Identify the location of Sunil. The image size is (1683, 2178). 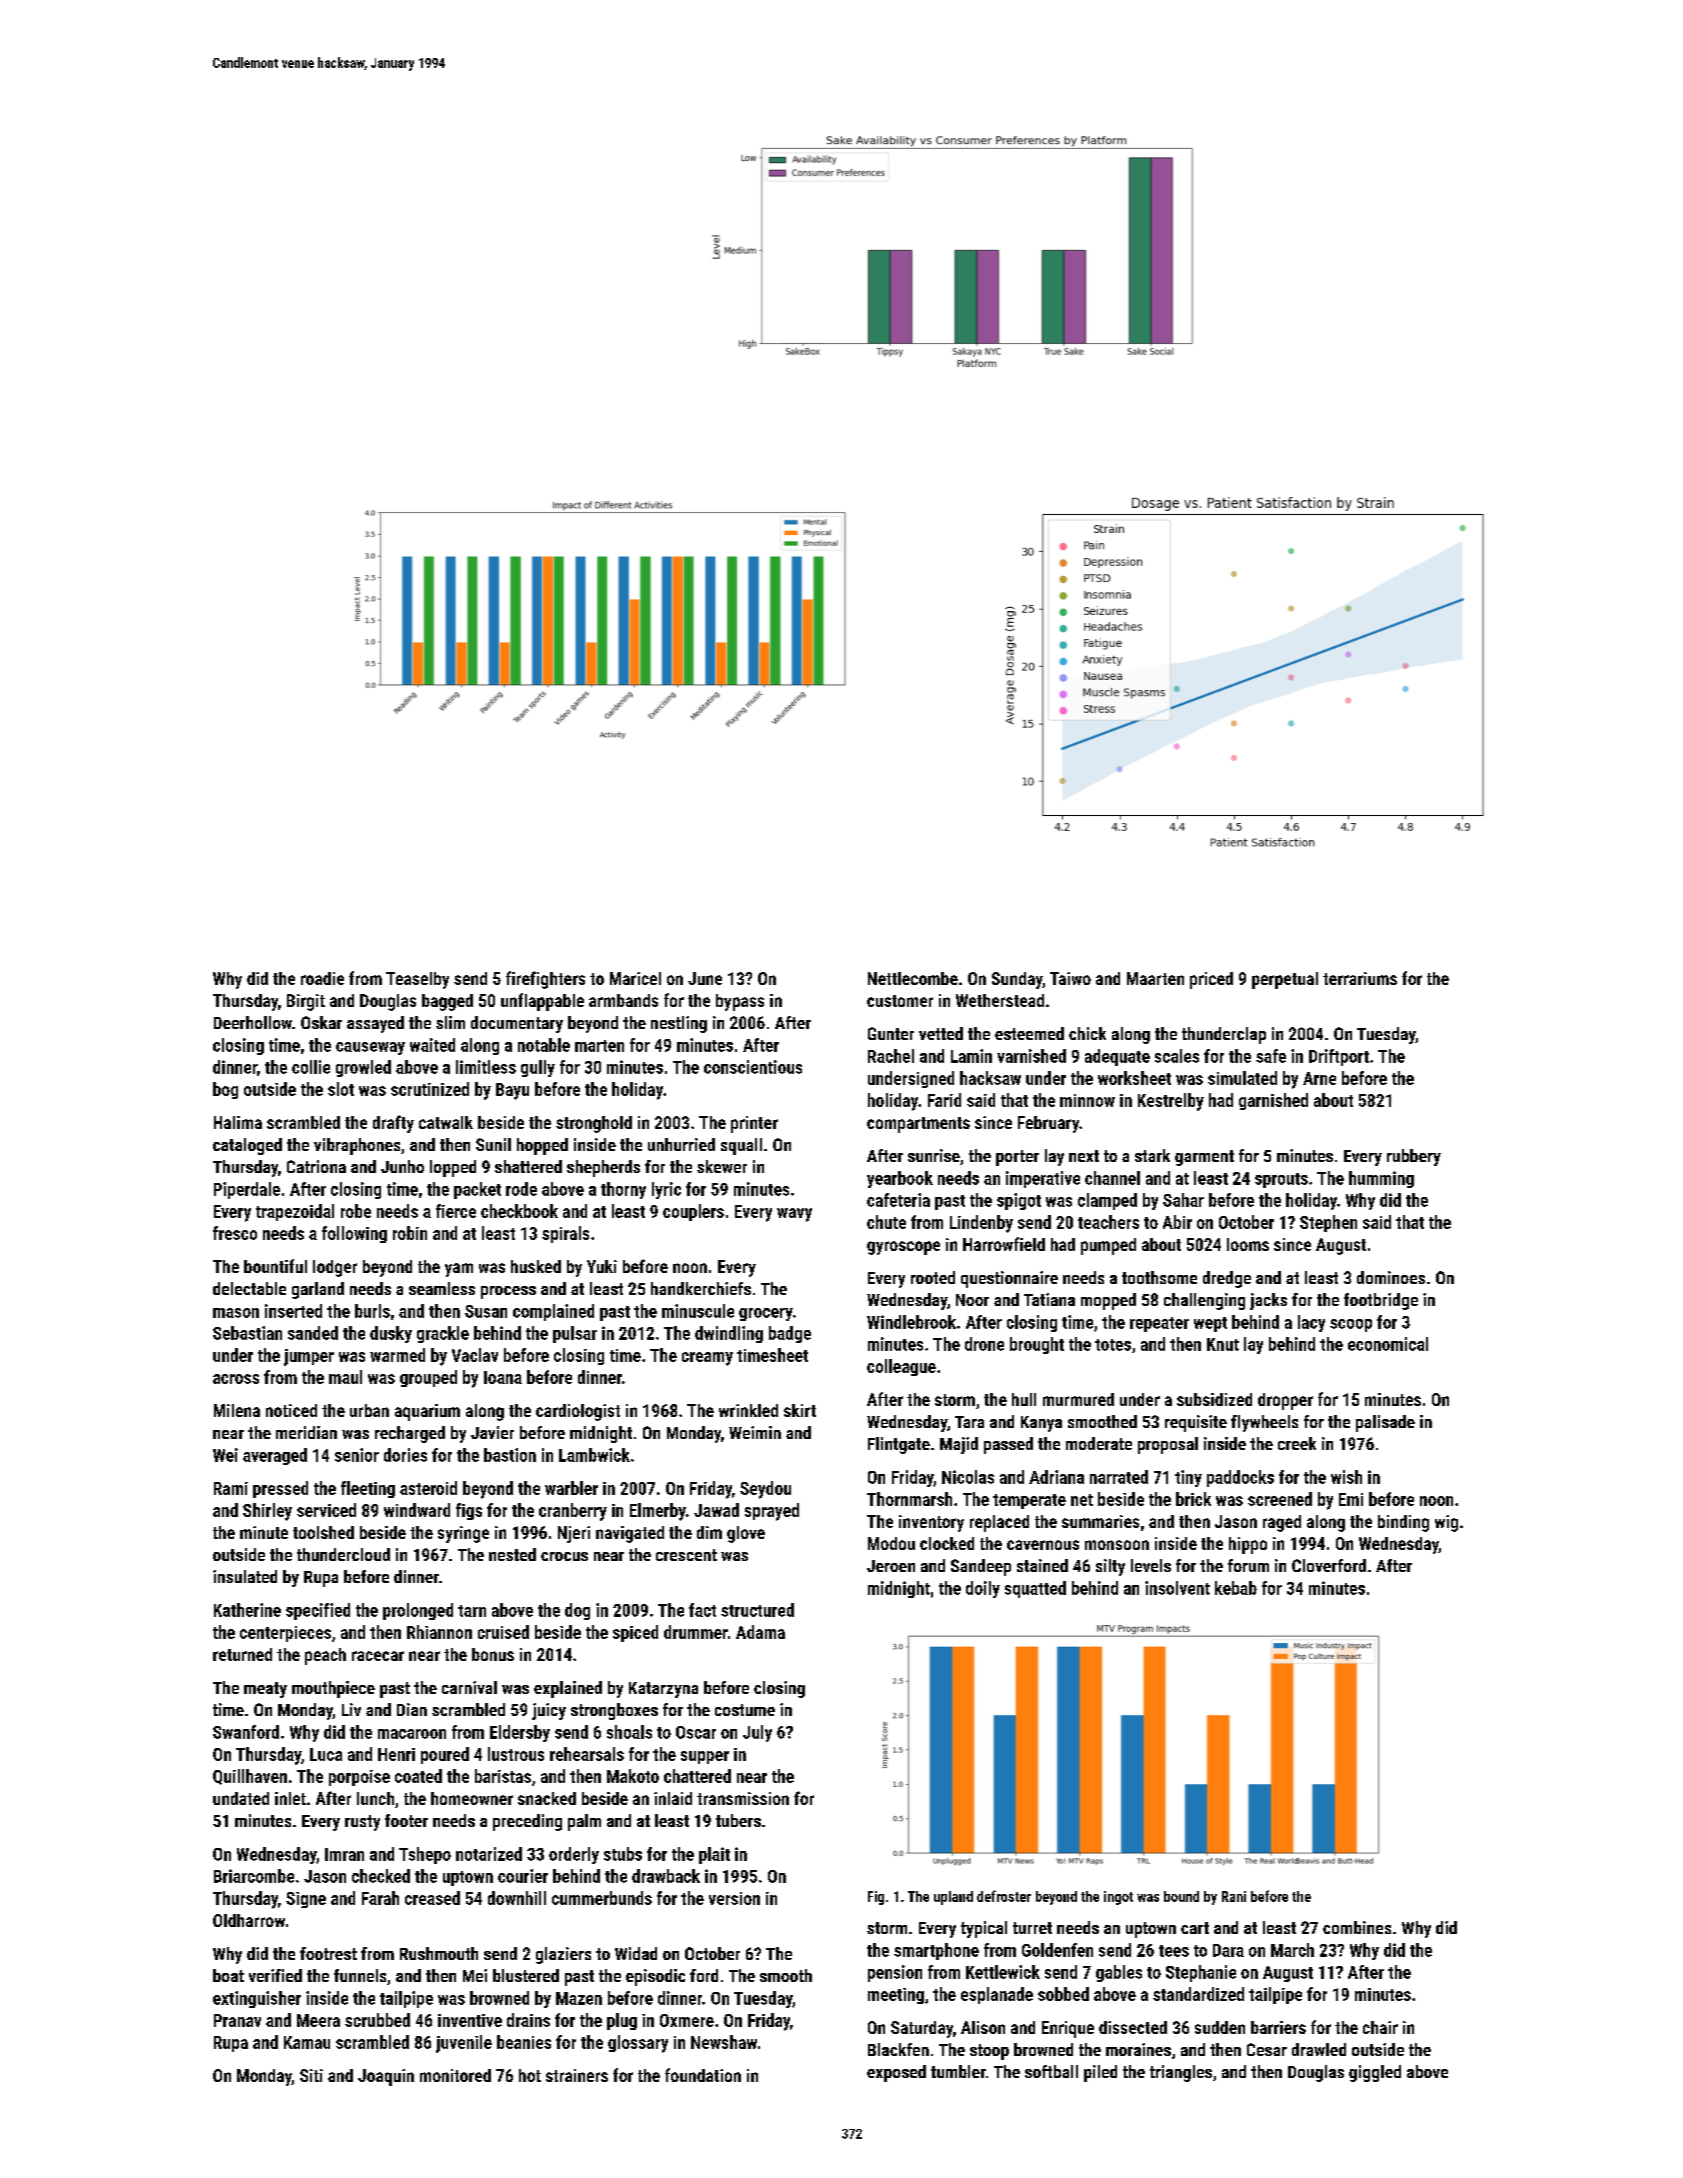
(493, 1144).
